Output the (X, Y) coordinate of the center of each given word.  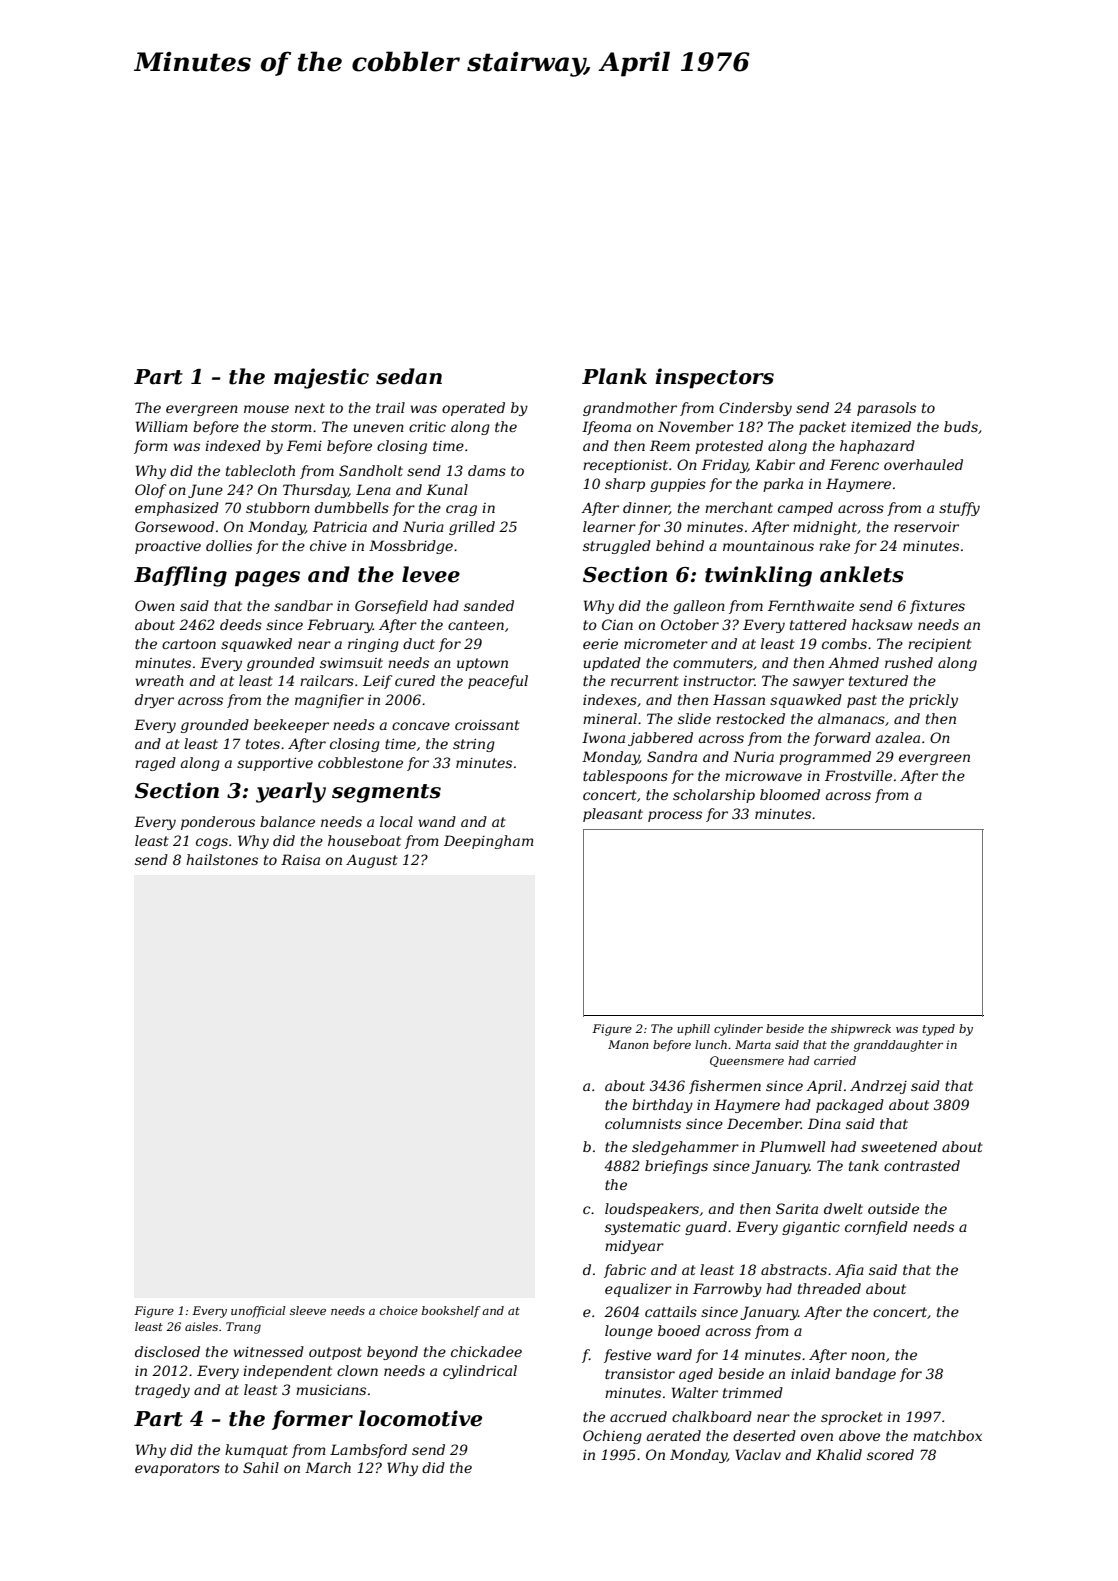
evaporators (177, 1469)
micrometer (666, 644)
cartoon (189, 644)
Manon (628, 1044)
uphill (693, 1030)
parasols (886, 409)
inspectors (714, 378)
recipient (940, 645)
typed (938, 1030)
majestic (321, 378)
